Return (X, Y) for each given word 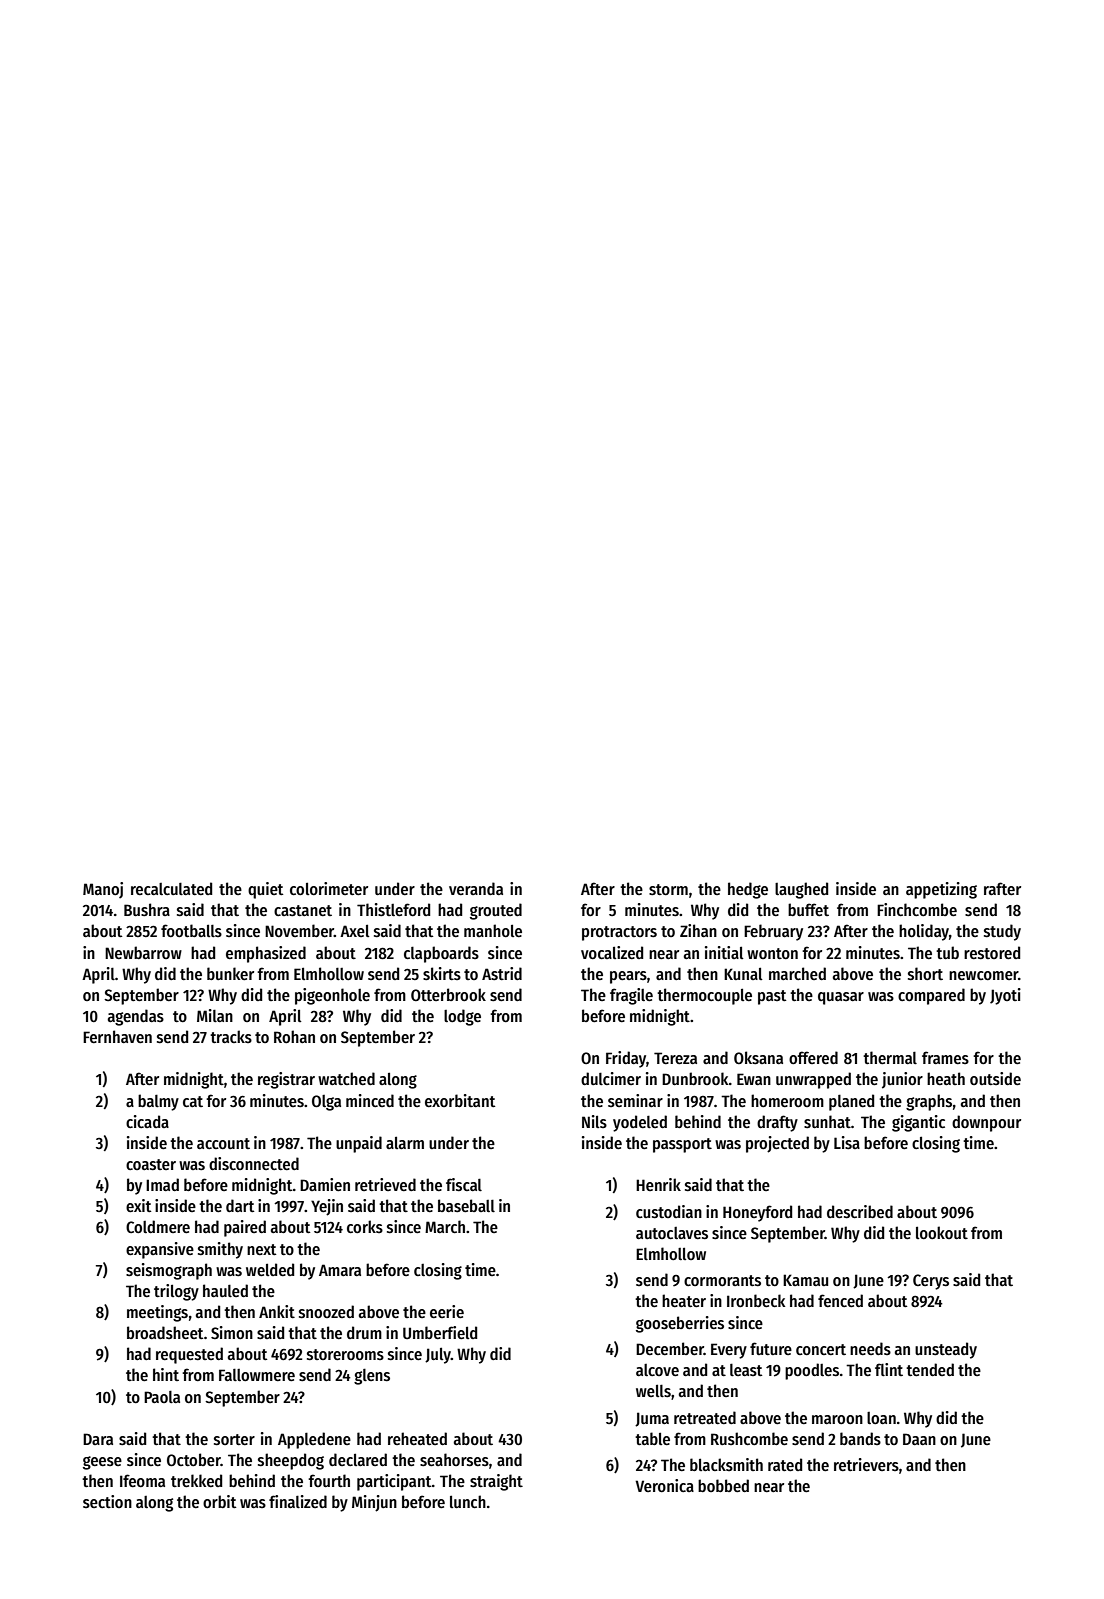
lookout (942, 1232)
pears (628, 977)
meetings (157, 1313)
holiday (924, 932)
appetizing (941, 890)
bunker (230, 973)
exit (138, 1205)
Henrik (658, 1184)
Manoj (103, 890)
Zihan (698, 930)
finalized (298, 1501)
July (438, 1355)
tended (930, 1369)
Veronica (664, 1485)
